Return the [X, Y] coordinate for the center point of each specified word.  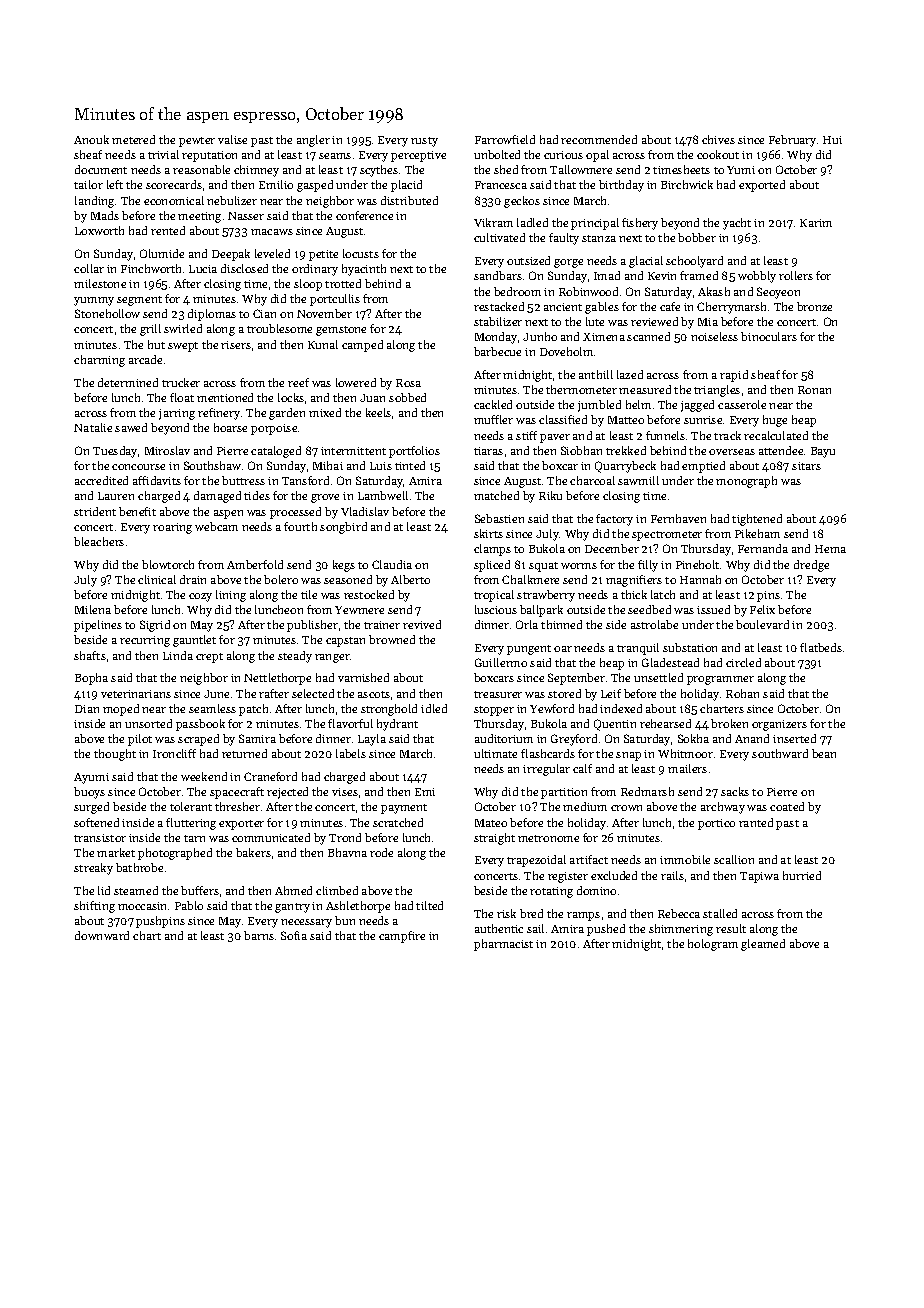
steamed [136, 890]
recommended [599, 139]
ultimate [495, 753]
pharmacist [503, 945]
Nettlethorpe [277, 679]
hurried [802, 875]
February [792, 141]
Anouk [91, 139]
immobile [685, 859]
